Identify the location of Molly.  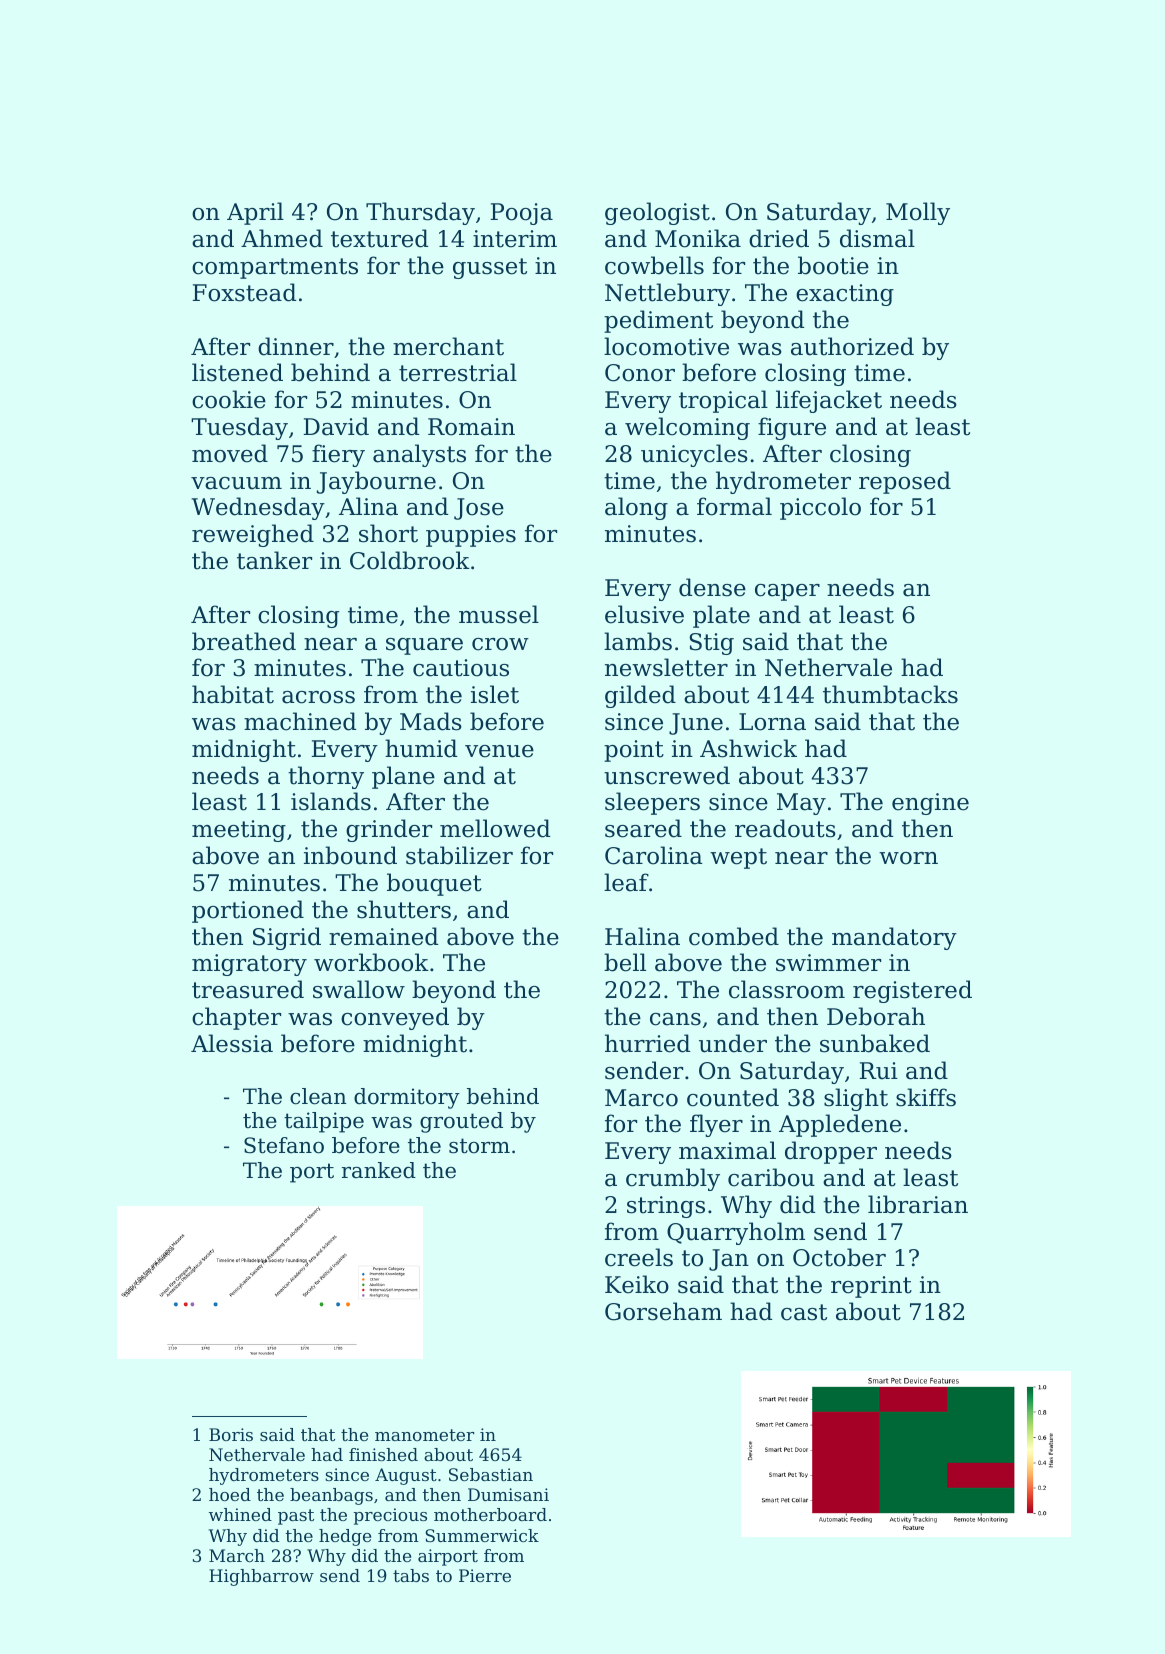
(918, 213).
